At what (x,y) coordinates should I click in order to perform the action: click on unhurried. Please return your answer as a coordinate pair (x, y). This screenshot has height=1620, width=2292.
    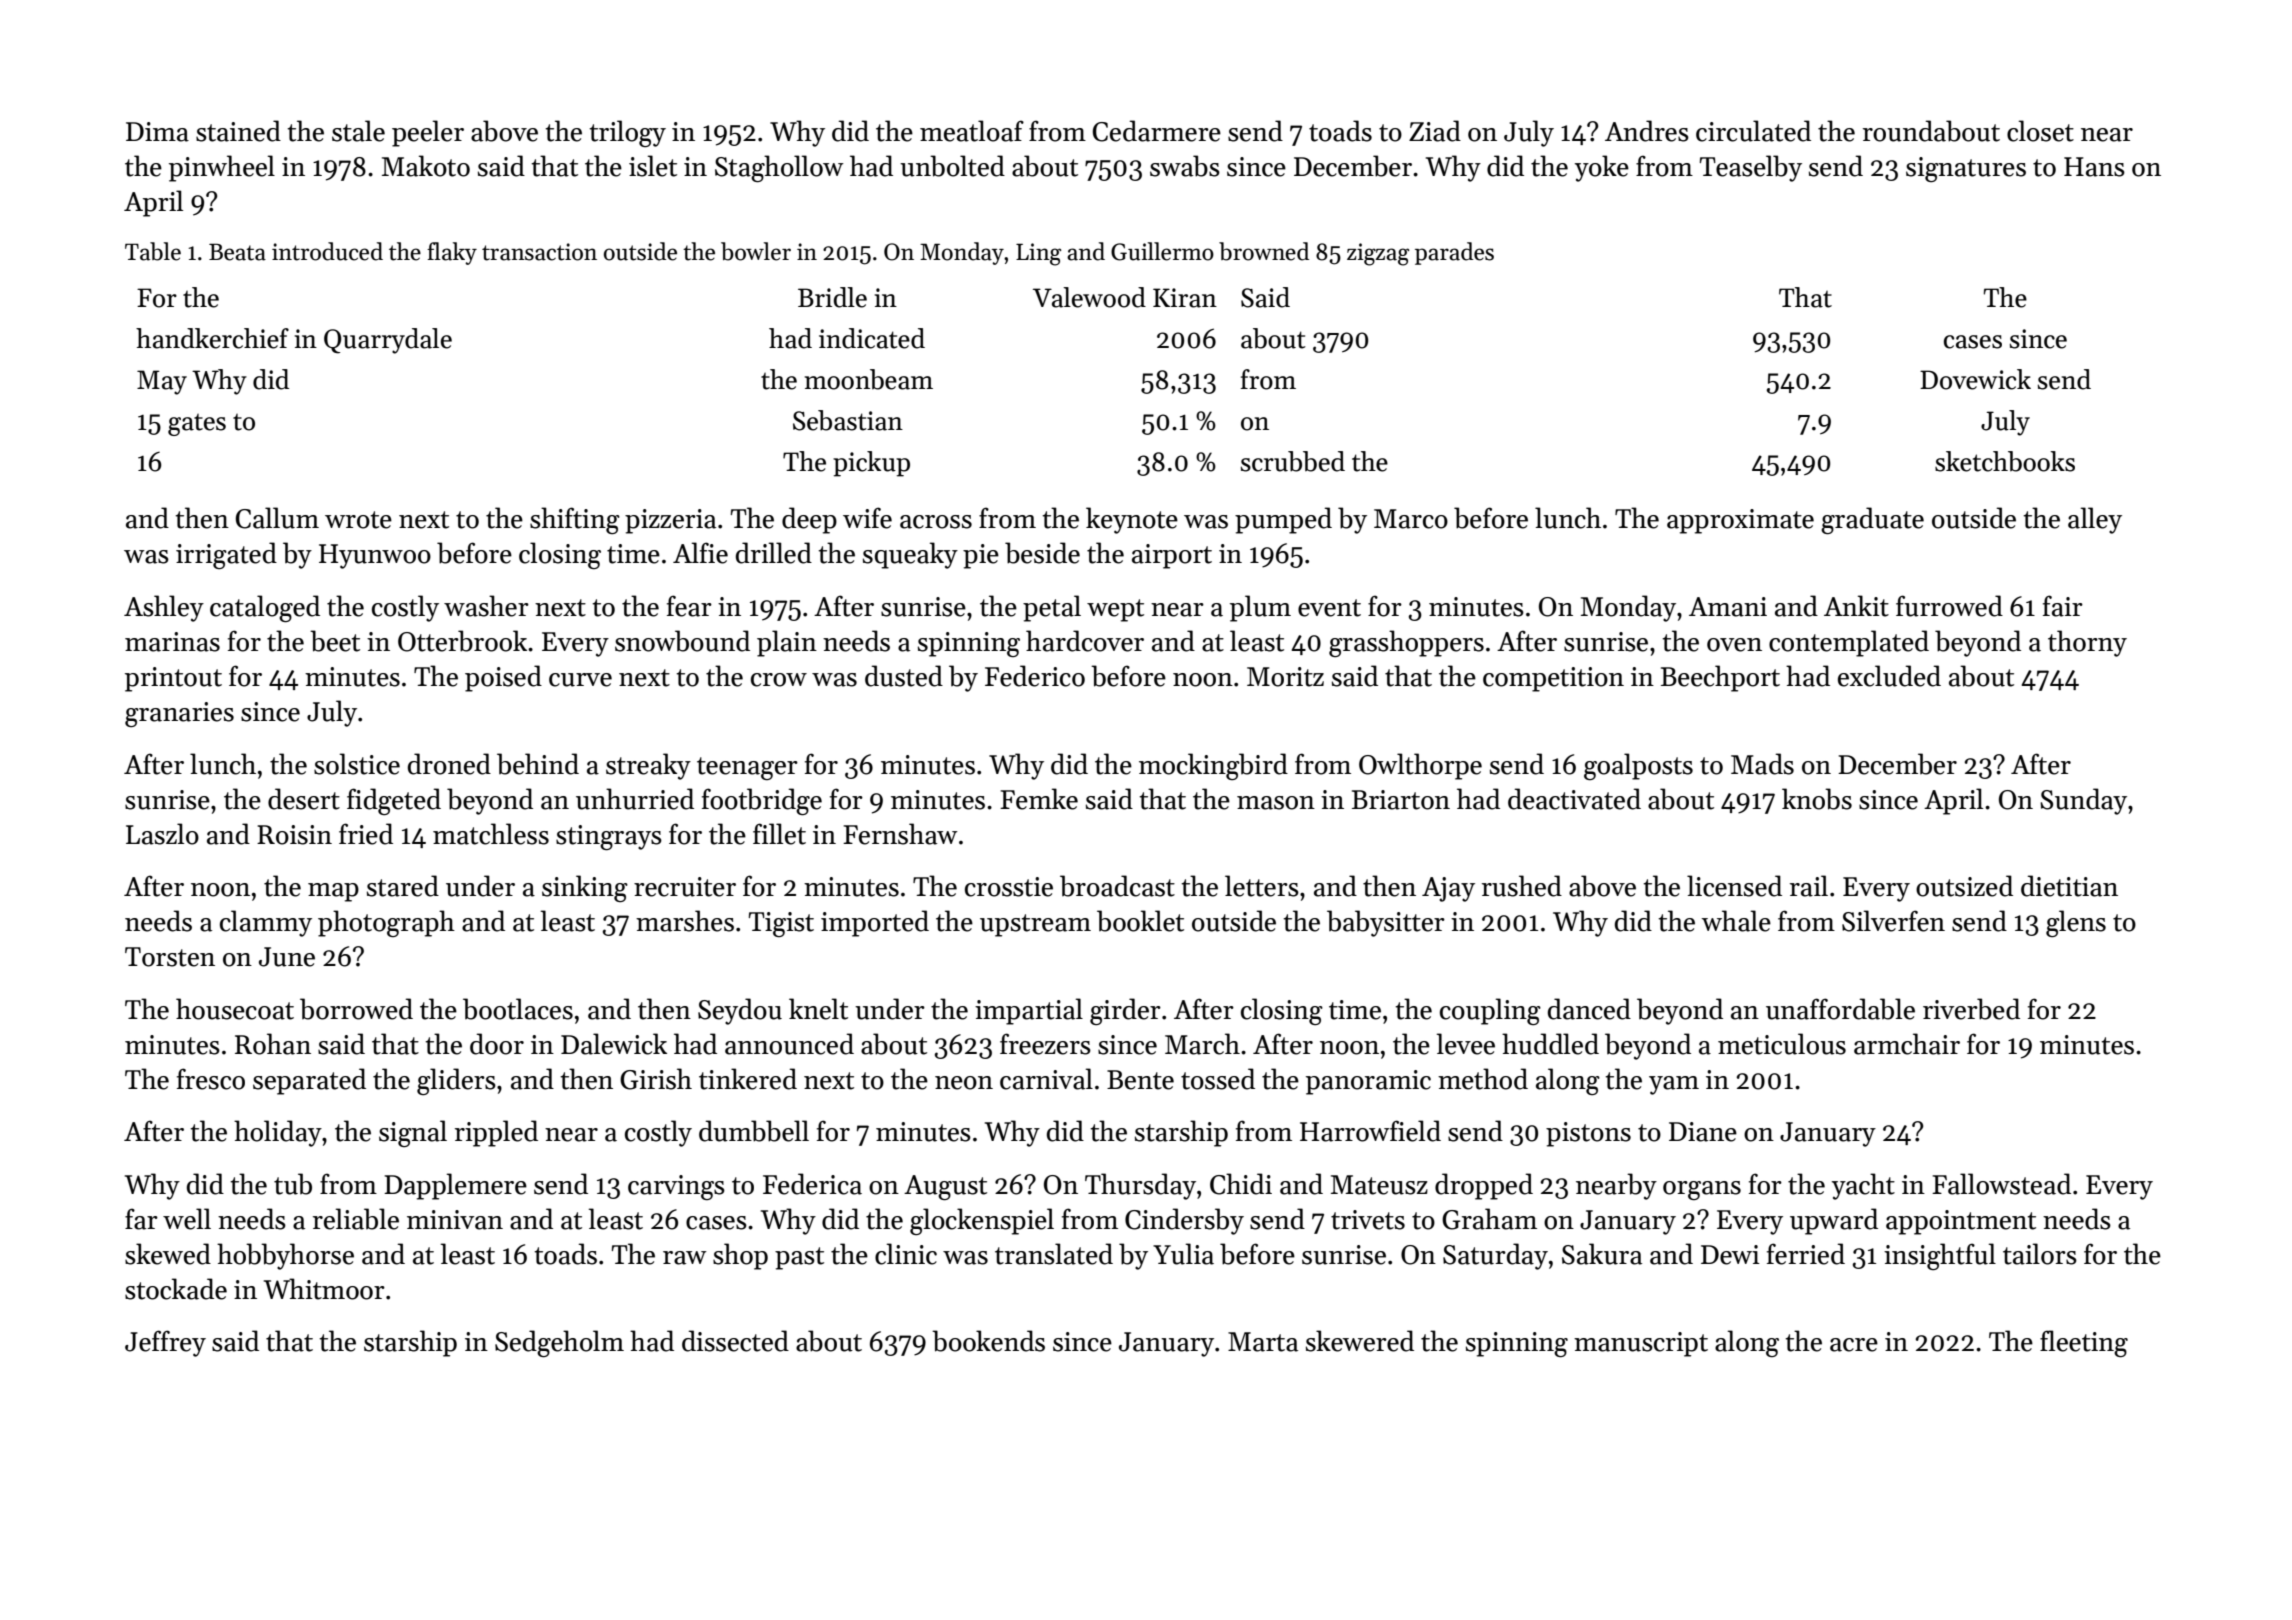
    Looking at the image, I should click on (635, 799).
